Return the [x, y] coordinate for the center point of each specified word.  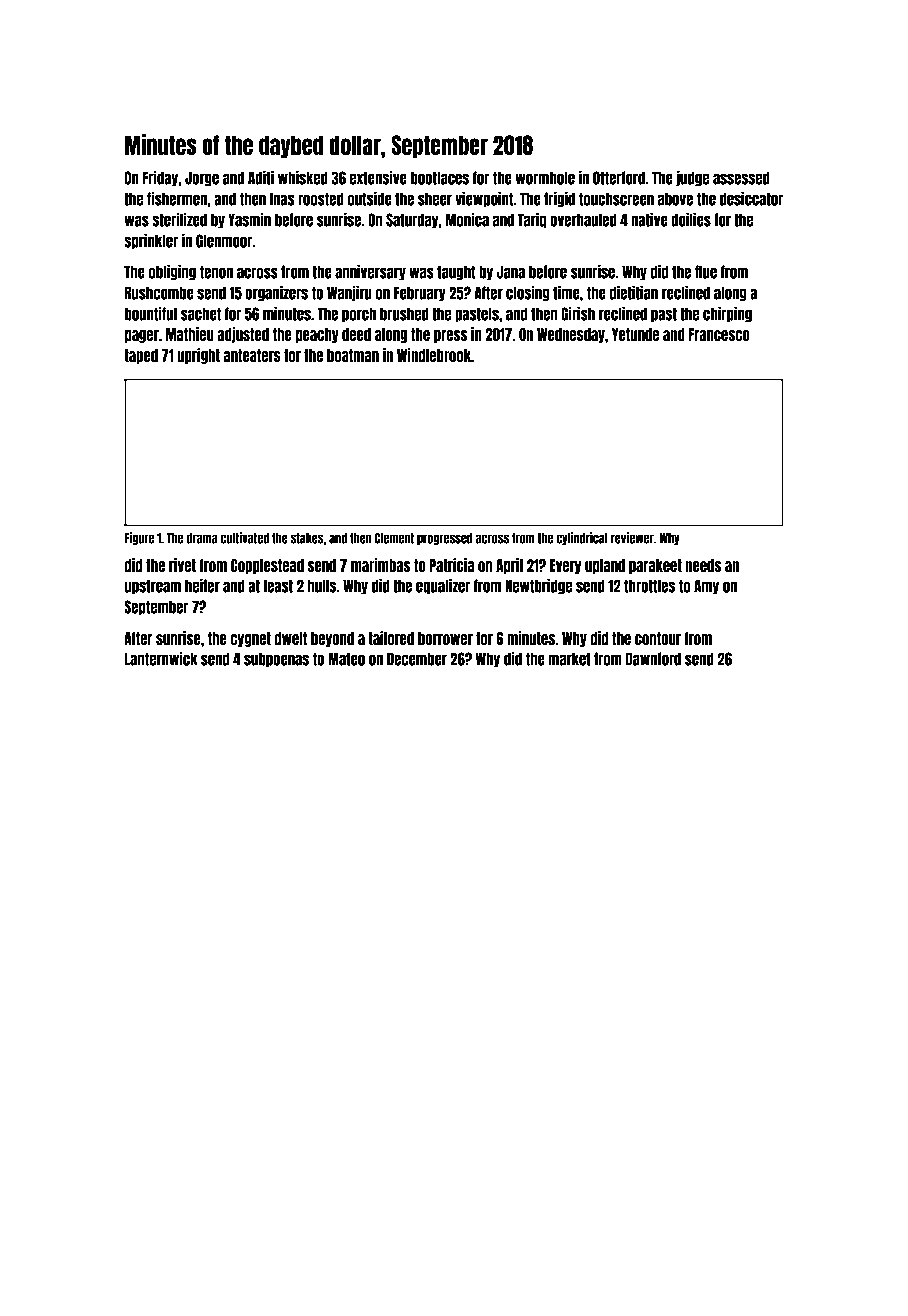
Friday [160, 178]
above [675, 199]
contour [658, 638]
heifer [202, 585]
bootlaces [440, 178]
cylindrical [582, 538]
